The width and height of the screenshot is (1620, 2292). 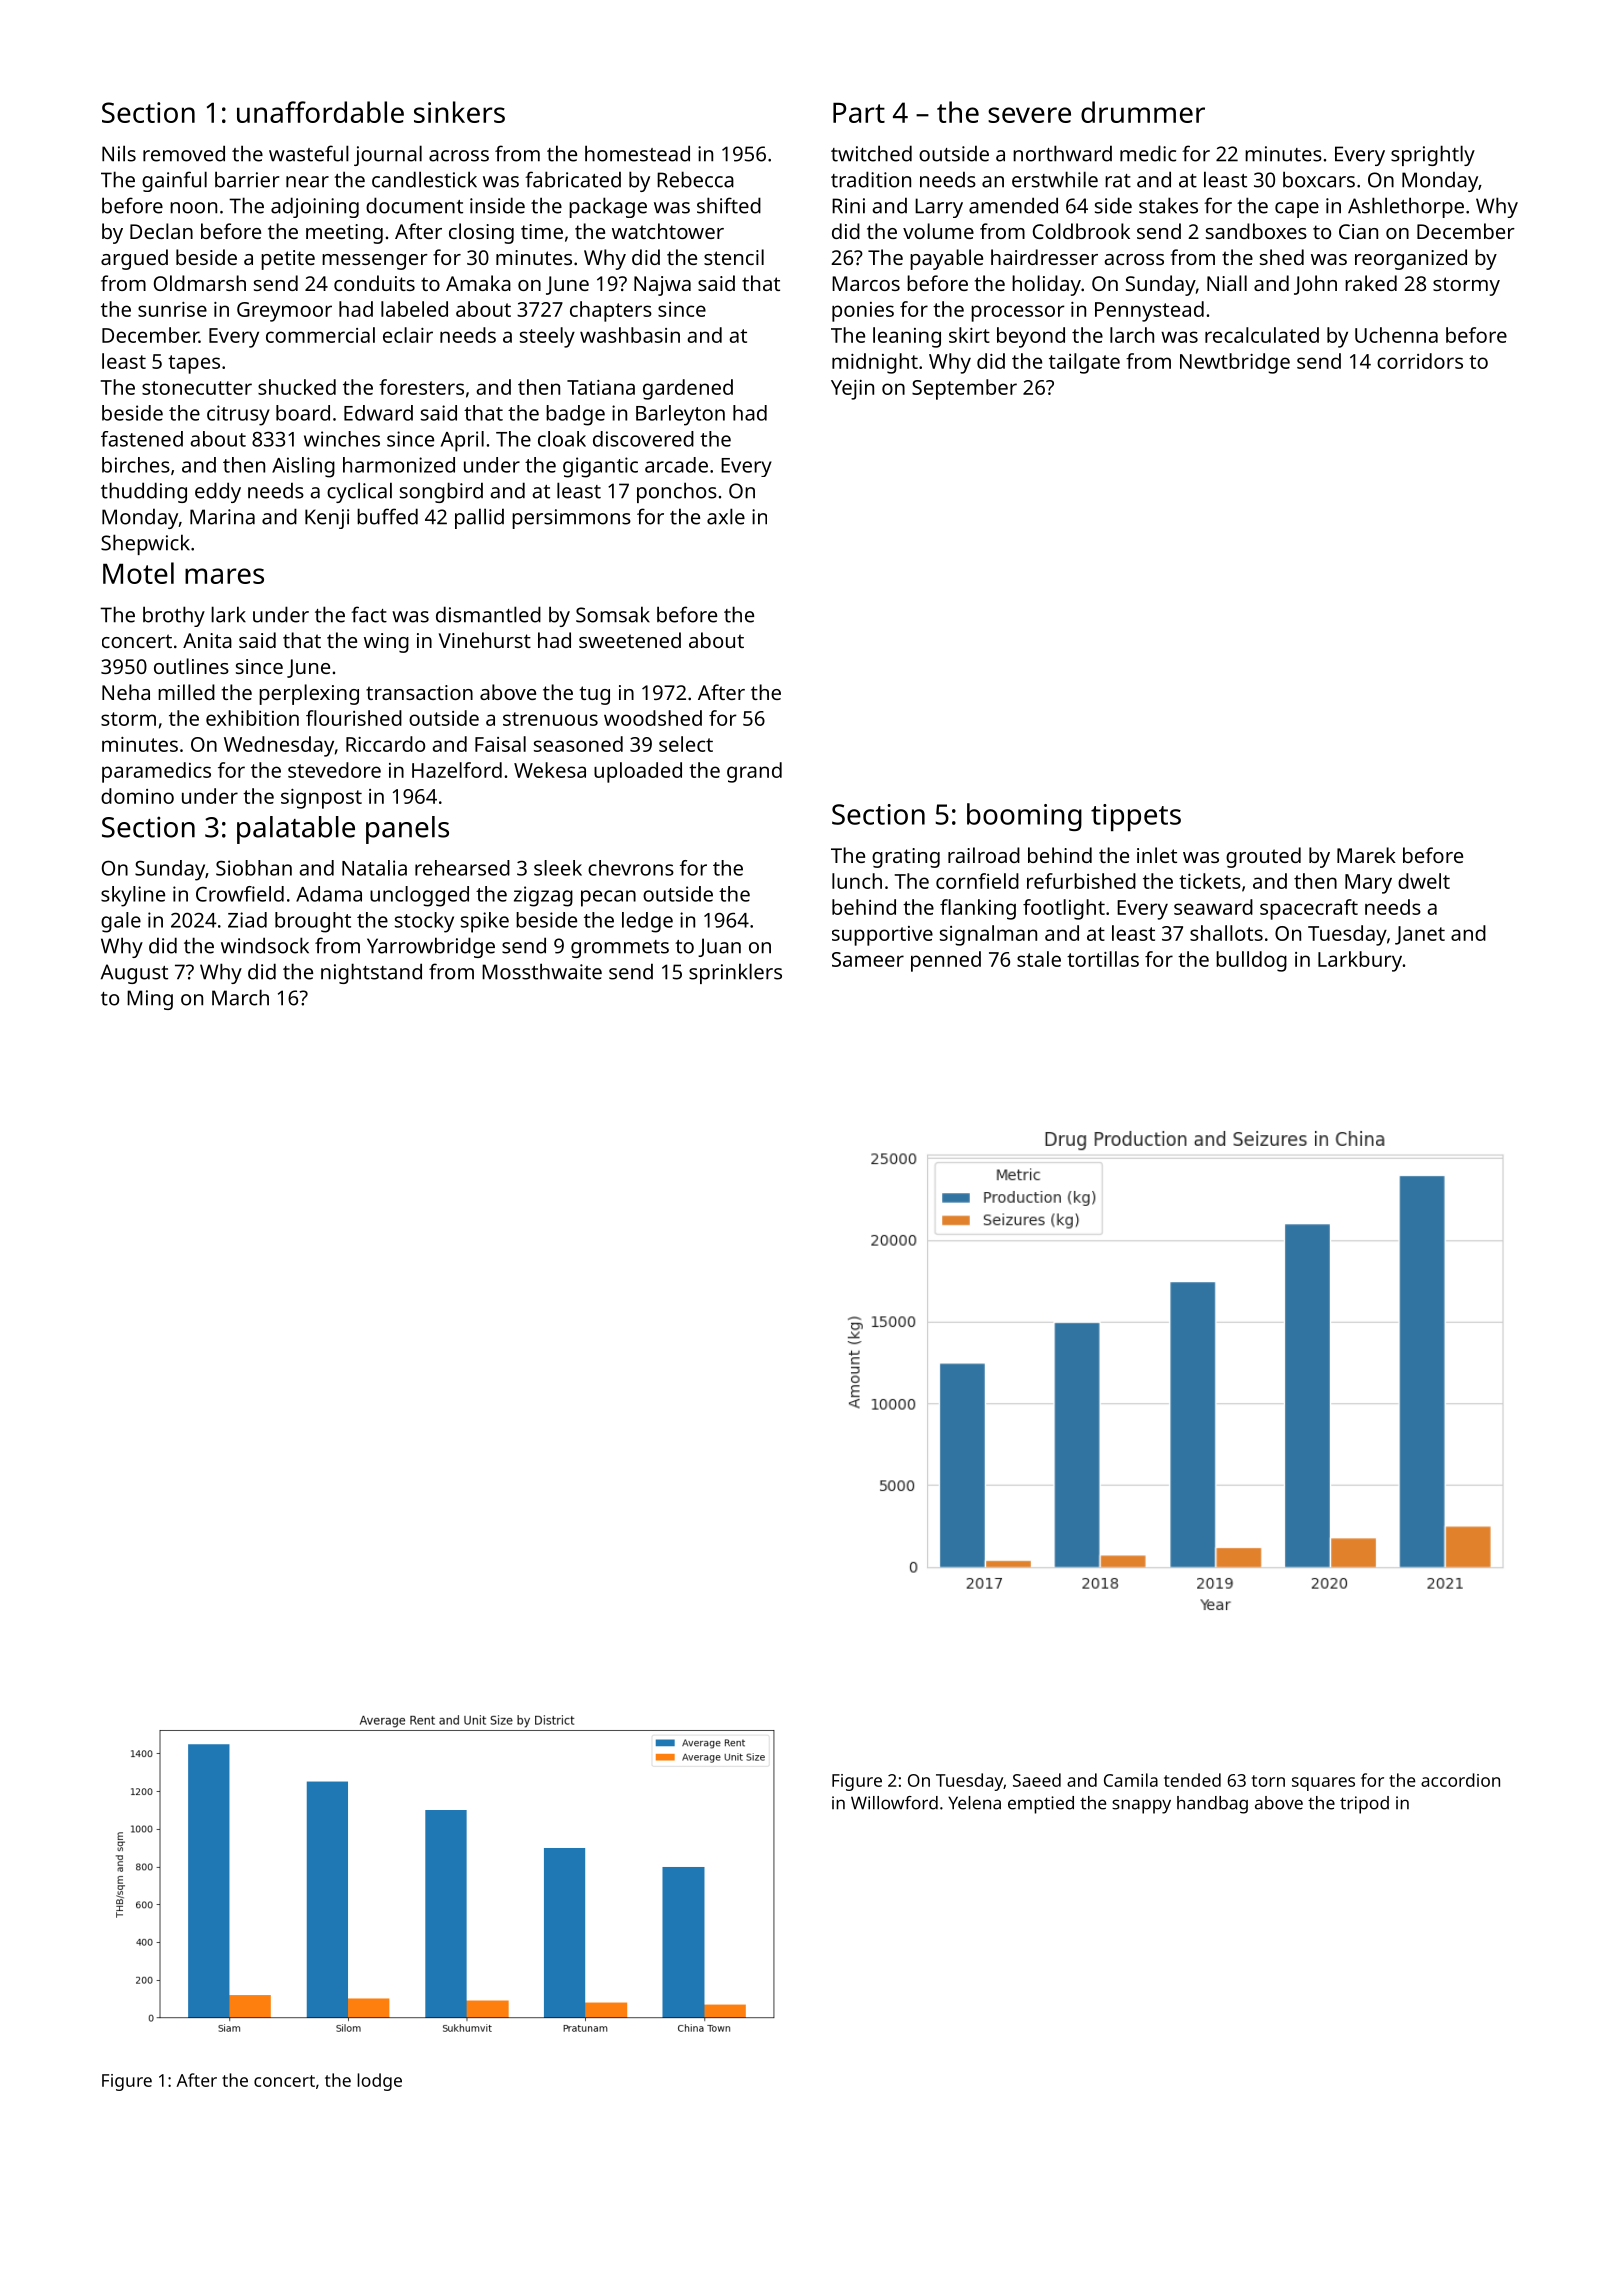 What do you see at coordinates (1212, 1805) in the screenshot?
I see `handbag` at bounding box center [1212, 1805].
